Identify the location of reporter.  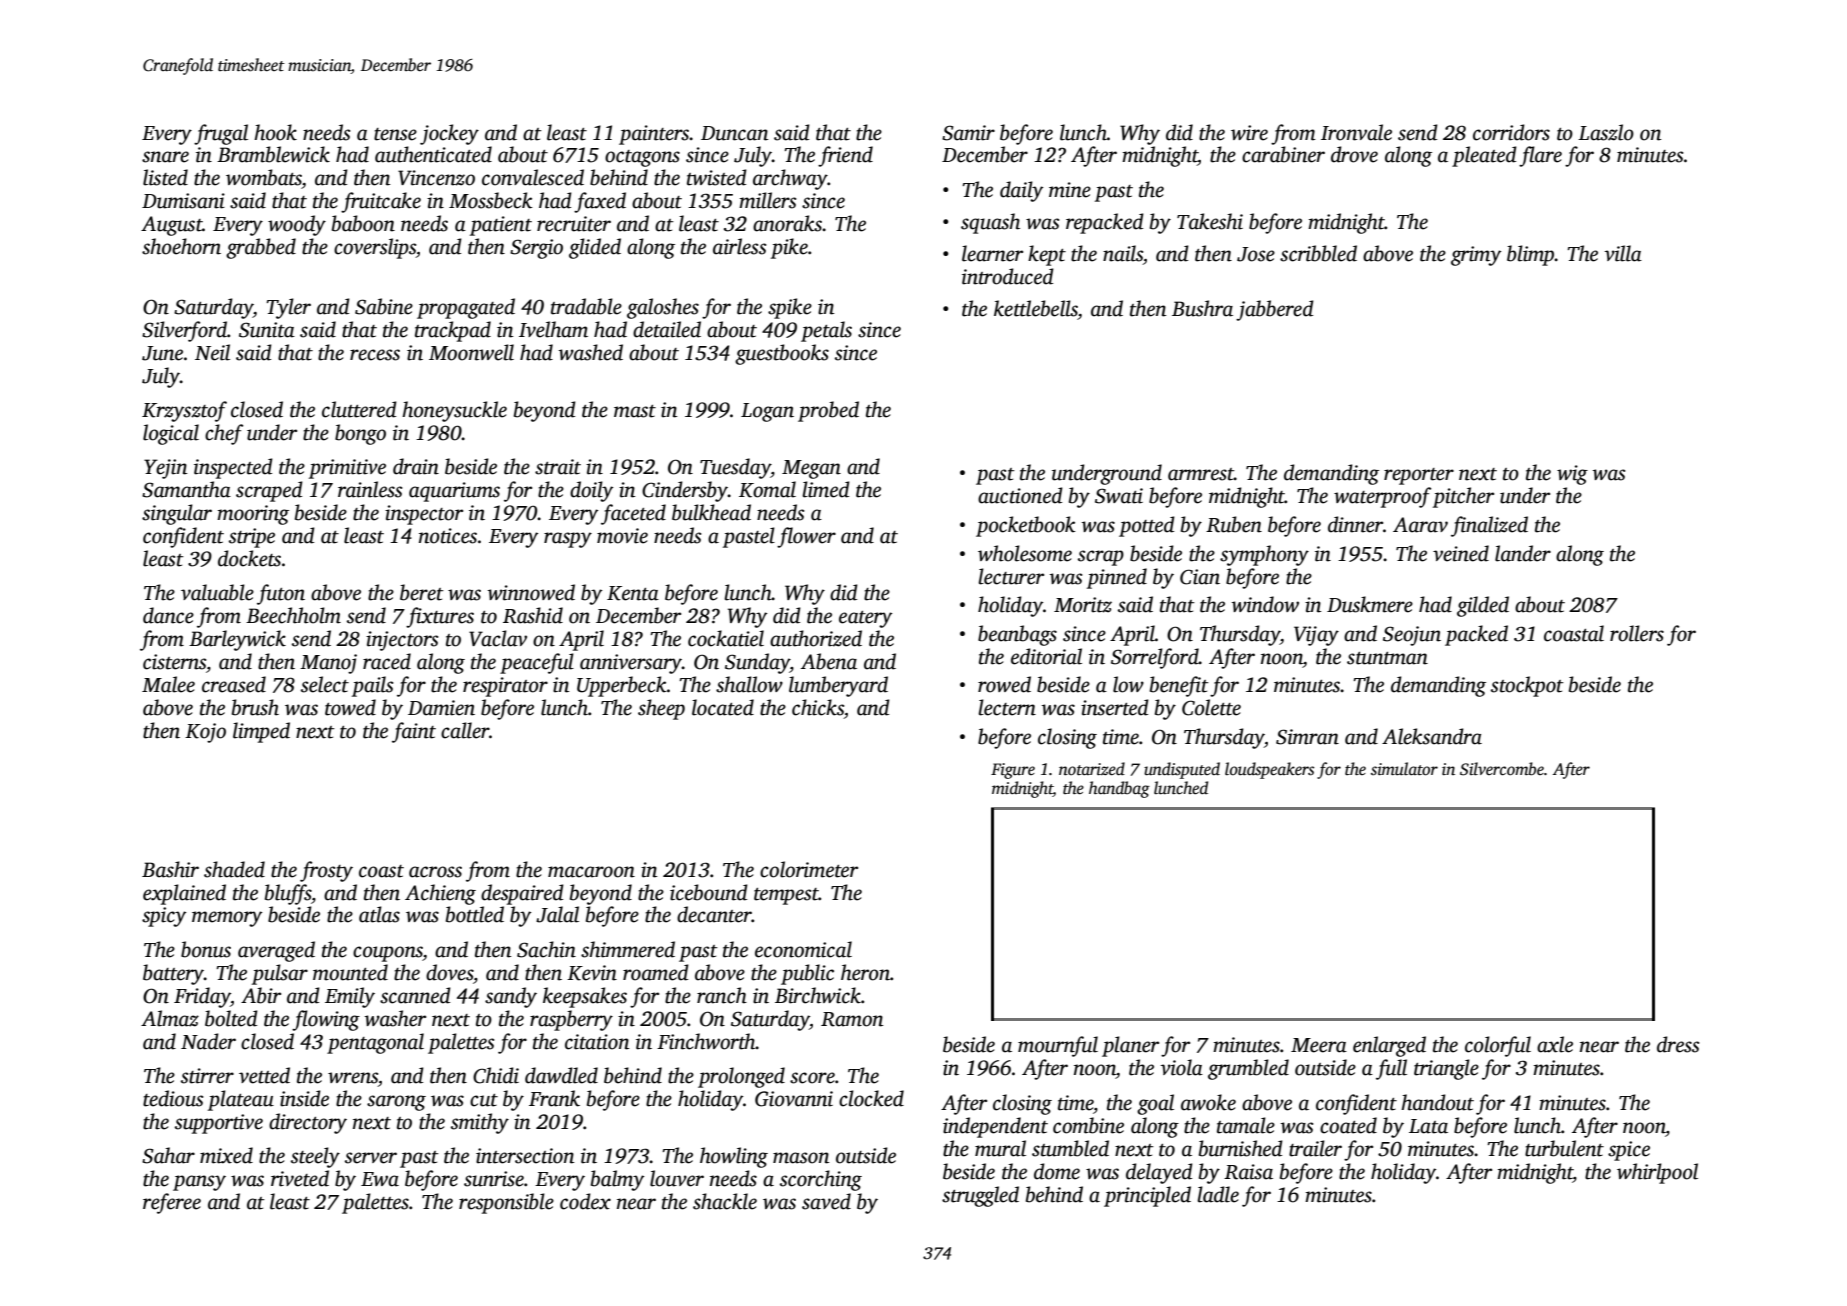
(1419, 476).
